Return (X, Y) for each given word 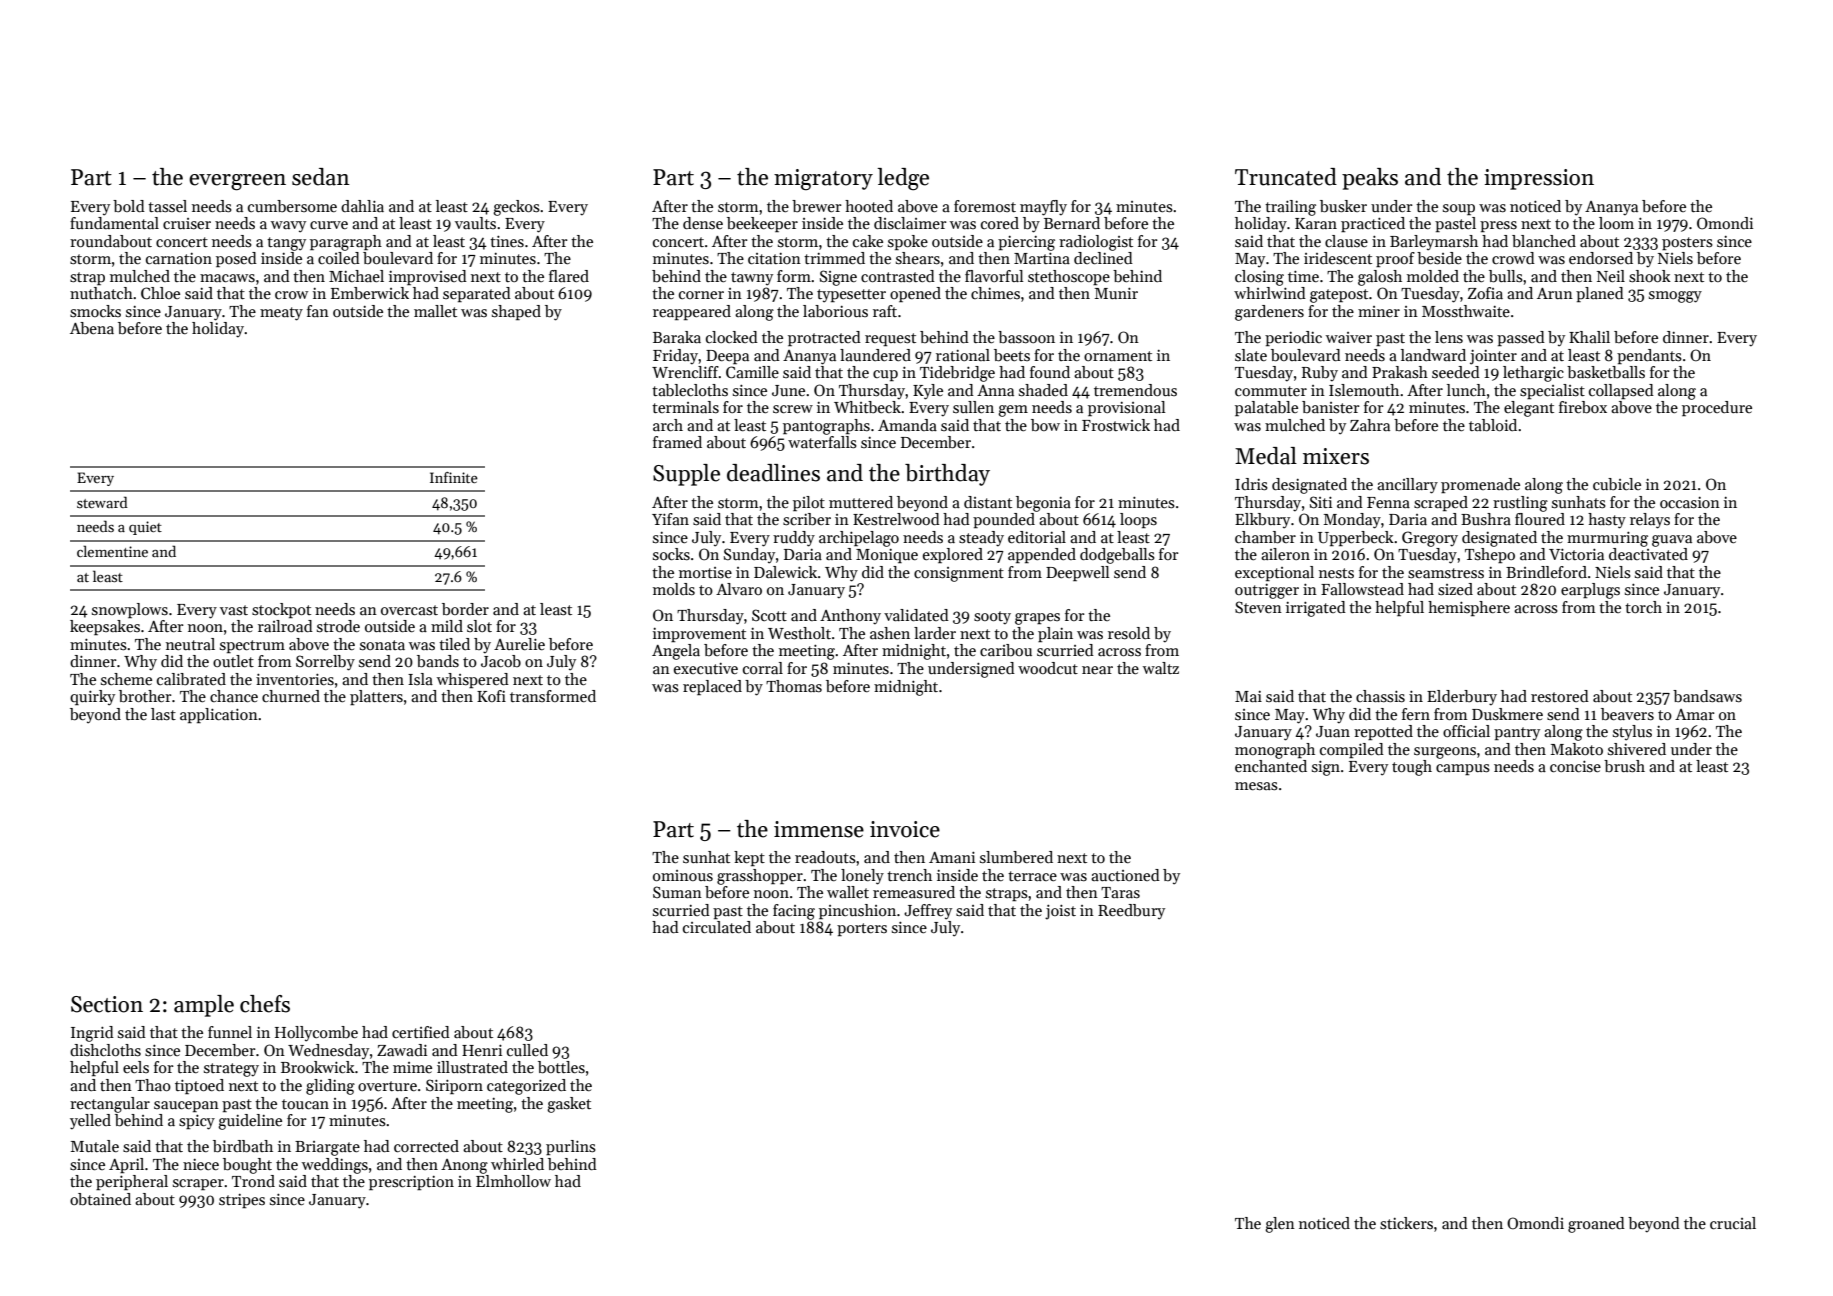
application (219, 715)
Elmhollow (513, 1181)
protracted (824, 338)
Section (107, 1004)
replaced (712, 687)
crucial (1733, 1223)
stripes (242, 1201)
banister (1331, 407)
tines (507, 241)
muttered (861, 502)
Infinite (454, 477)
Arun (1555, 293)
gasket (569, 1105)
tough (1412, 768)
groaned (1596, 1225)
